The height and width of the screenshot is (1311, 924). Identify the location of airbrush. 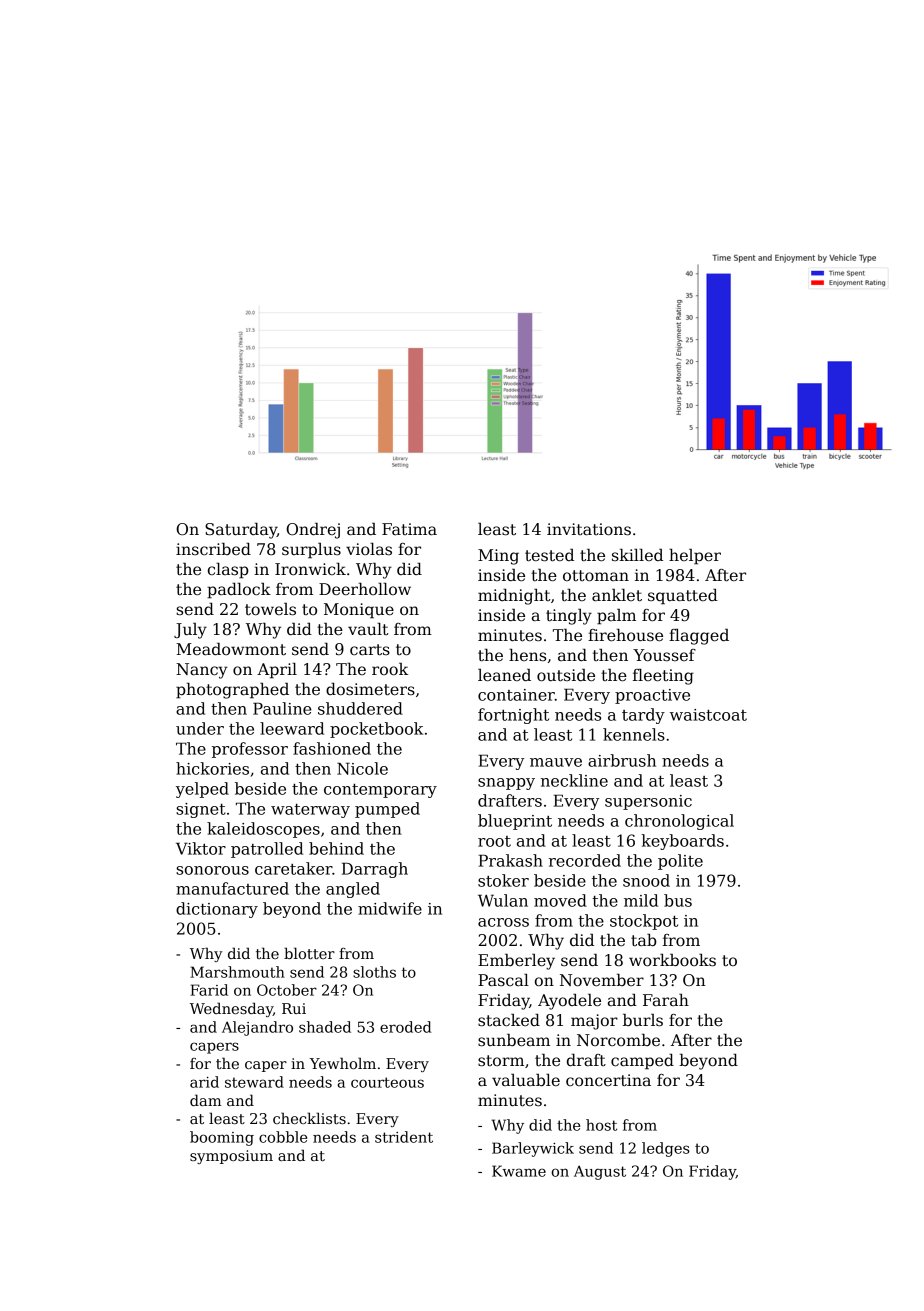
(622, 760).
